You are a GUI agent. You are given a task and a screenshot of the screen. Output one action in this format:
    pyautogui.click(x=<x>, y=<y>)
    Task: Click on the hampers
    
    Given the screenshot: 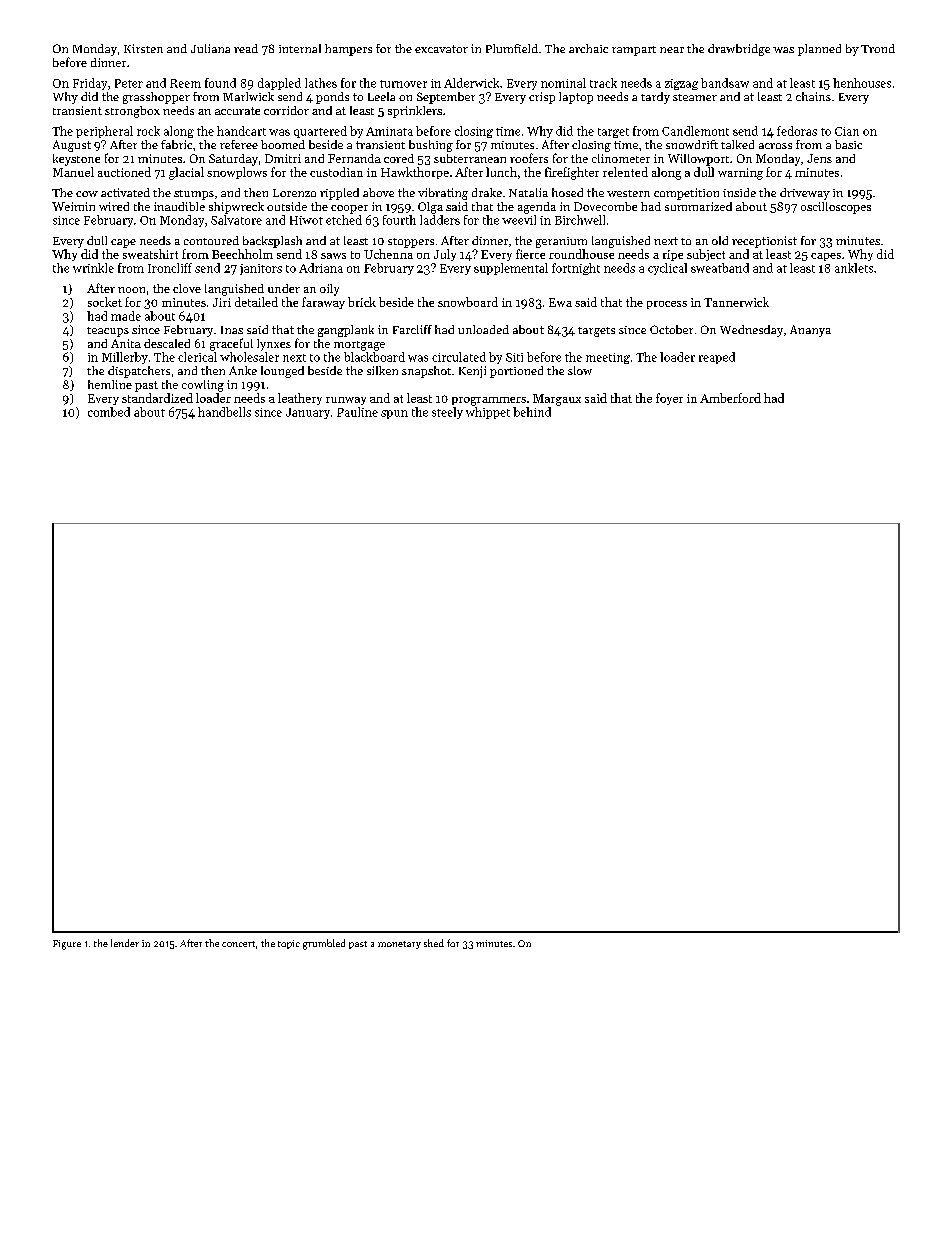 What is the action you would take?
    pyautogui.click(x=348, y=50)
